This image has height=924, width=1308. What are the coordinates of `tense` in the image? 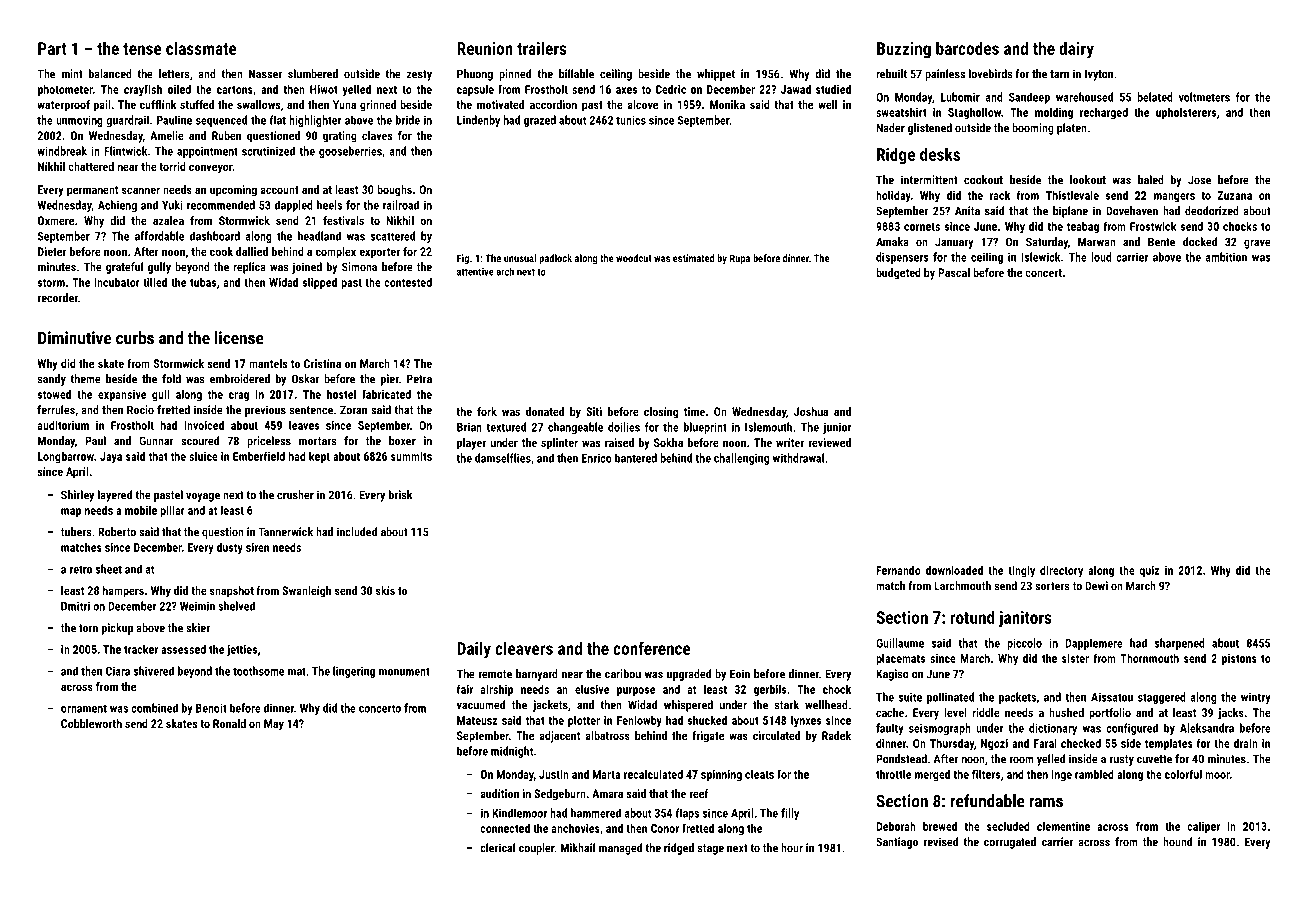 It's located at (142, 49).
